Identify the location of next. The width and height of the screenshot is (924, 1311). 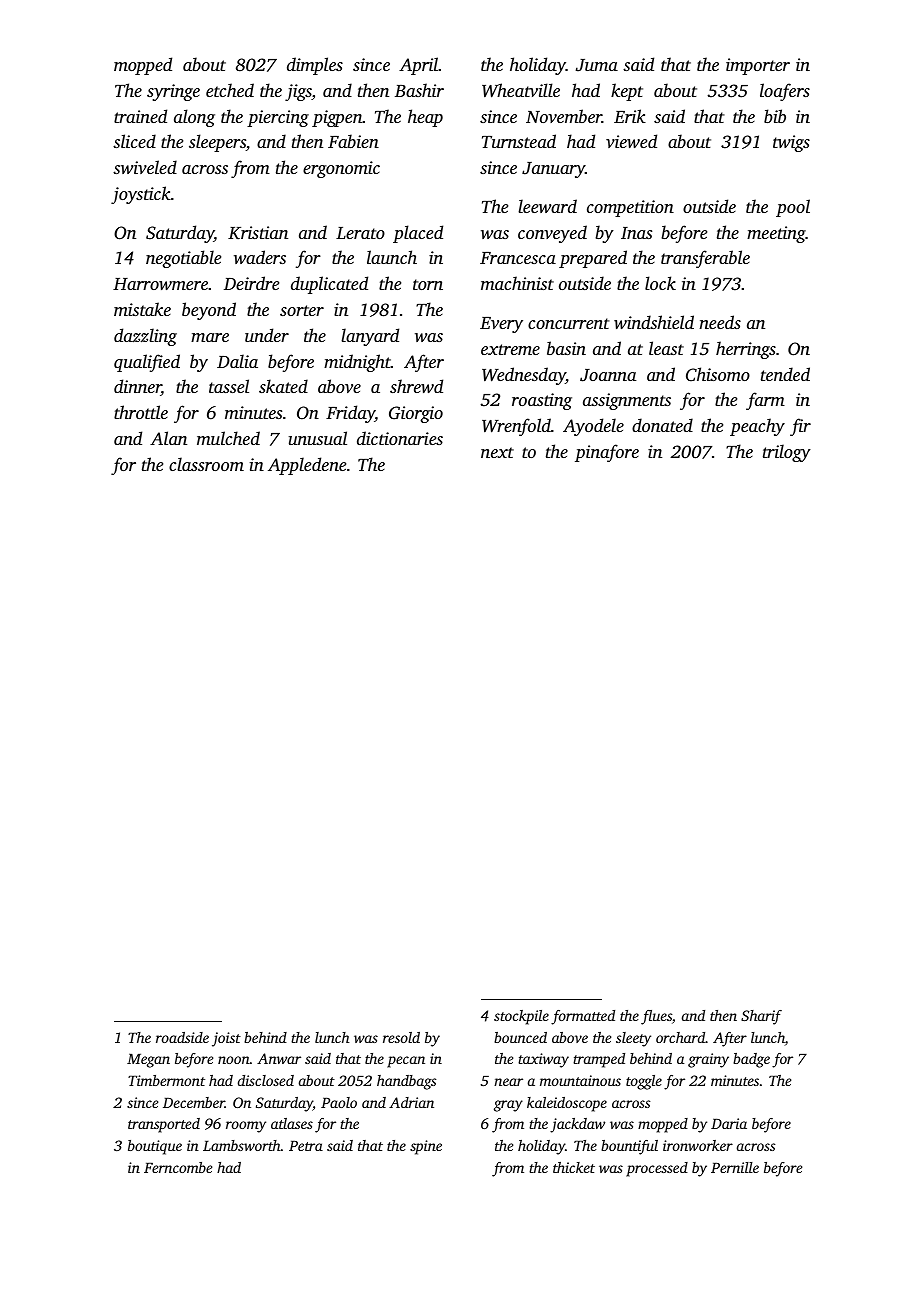
(497, 452).
